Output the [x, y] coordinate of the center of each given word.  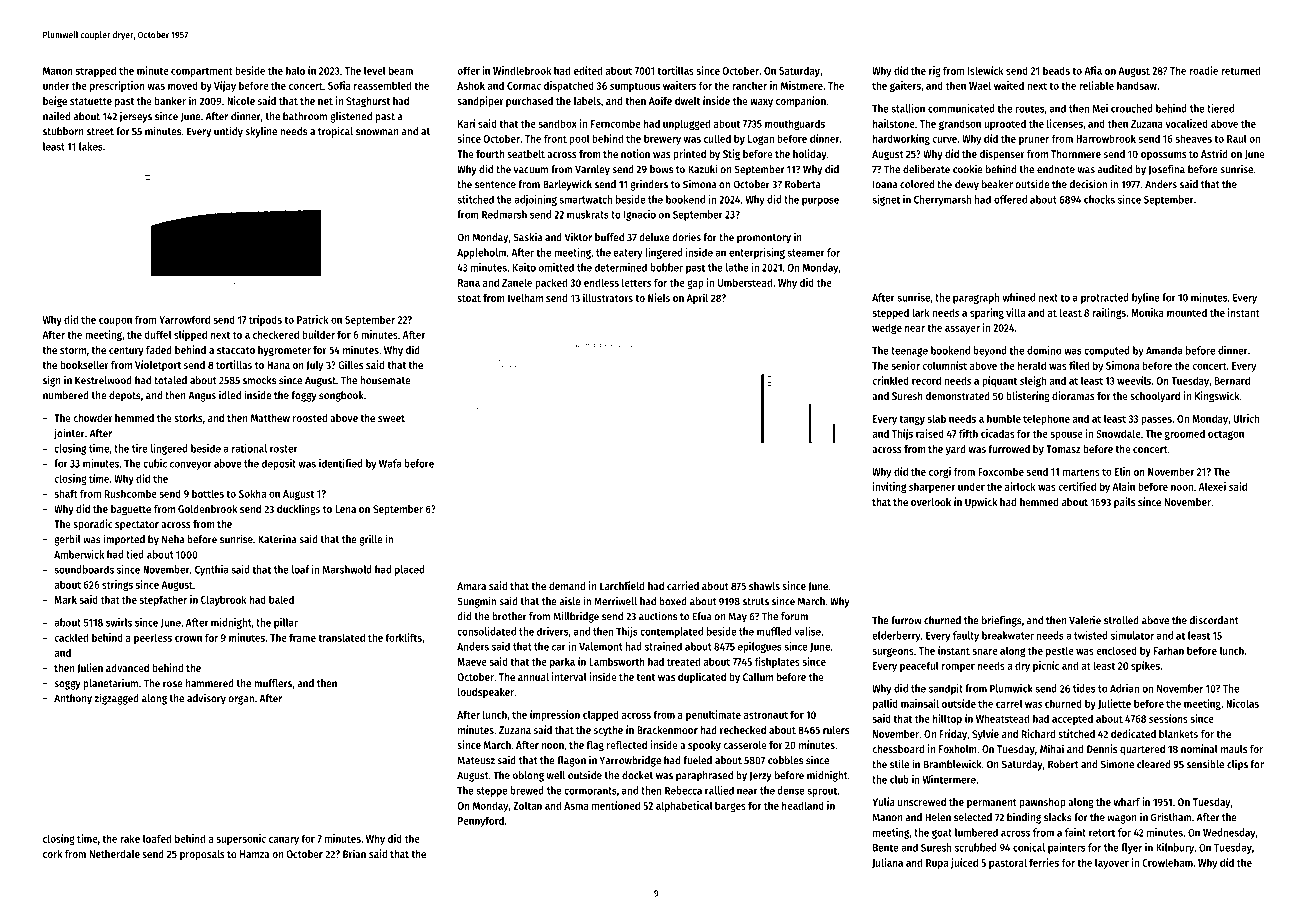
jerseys [135, 117]
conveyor [191, 465]
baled [281, 599]
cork [52, 854]
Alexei [1212, 486]
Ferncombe [616, 123]
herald [1032, 365]
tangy [912, 420]
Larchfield [622, 585]
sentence [495, 185]
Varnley [592, 170]
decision [1088, 184]
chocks [1099, 199]
